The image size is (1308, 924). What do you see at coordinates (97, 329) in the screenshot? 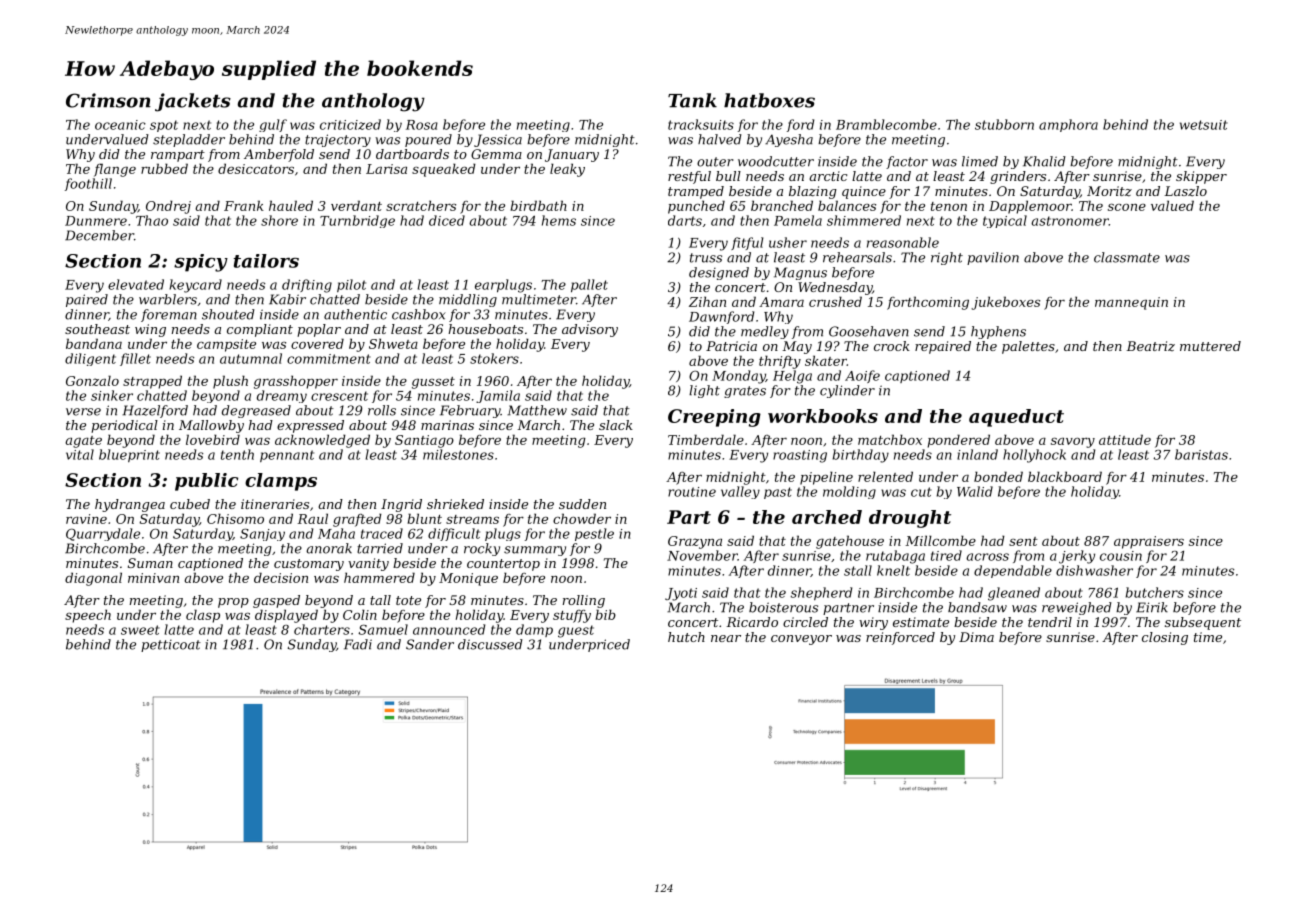
I see `southeast` at bounding box center [97, 329].
